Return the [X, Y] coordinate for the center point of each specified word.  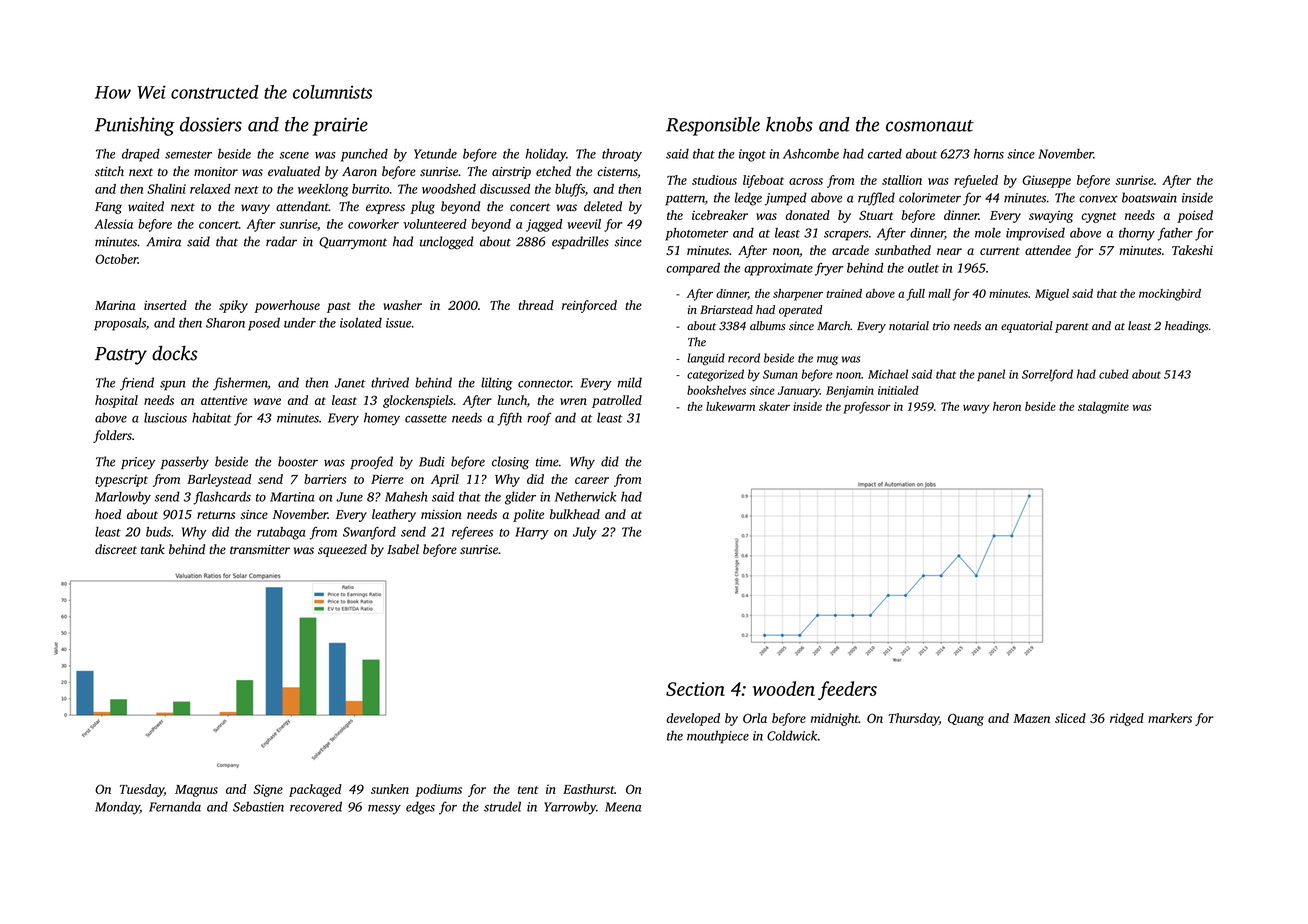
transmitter [260, 549]
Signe [268, 790]
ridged [1127, 719]
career [592, 480]
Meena [623, 807]
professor [867, 408]
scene [294, 155]
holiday [545, 155]
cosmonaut [930, 126]
